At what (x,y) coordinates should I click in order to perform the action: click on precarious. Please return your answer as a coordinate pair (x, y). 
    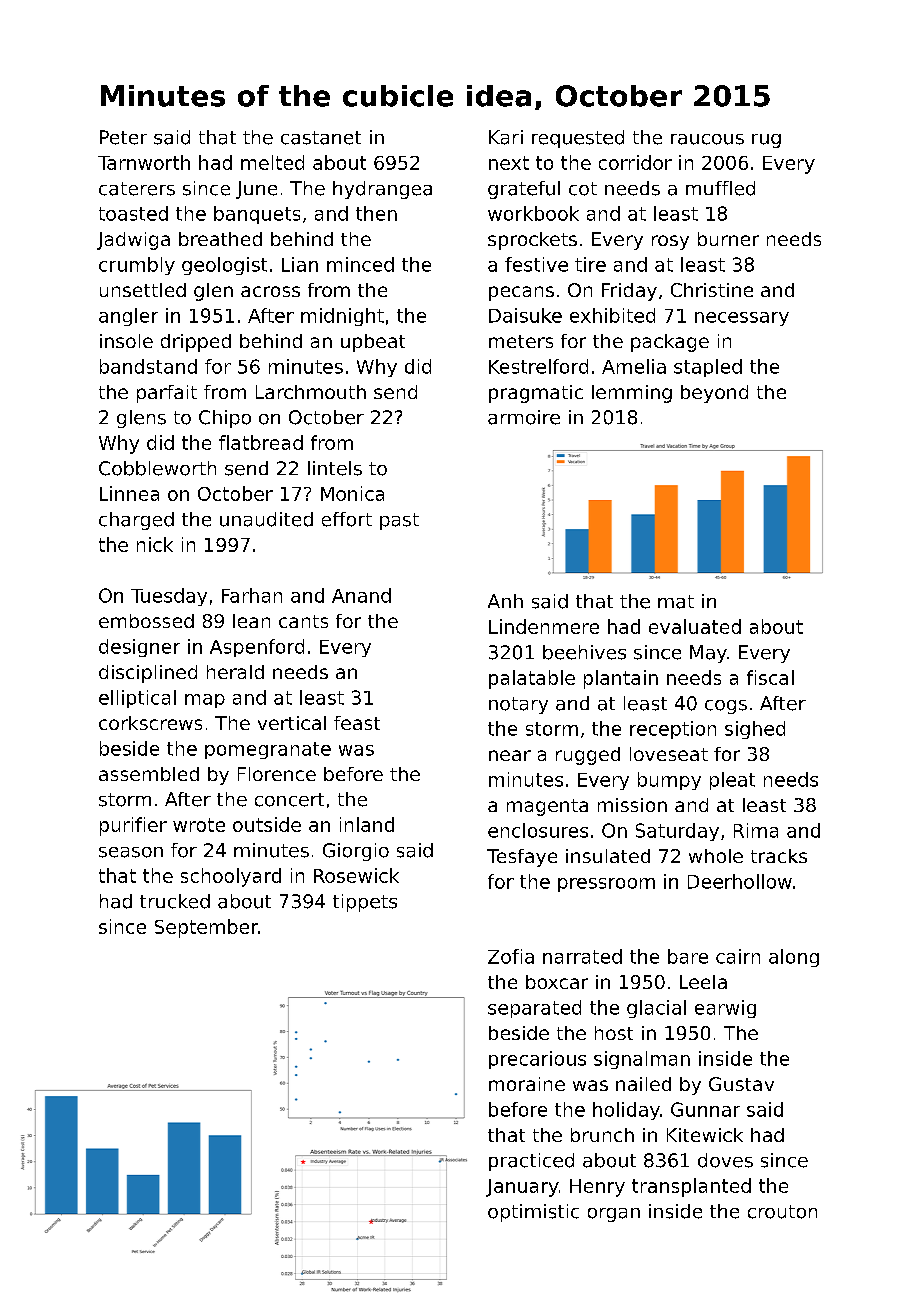
    Looking at the image, I should click on (537, 1060).
